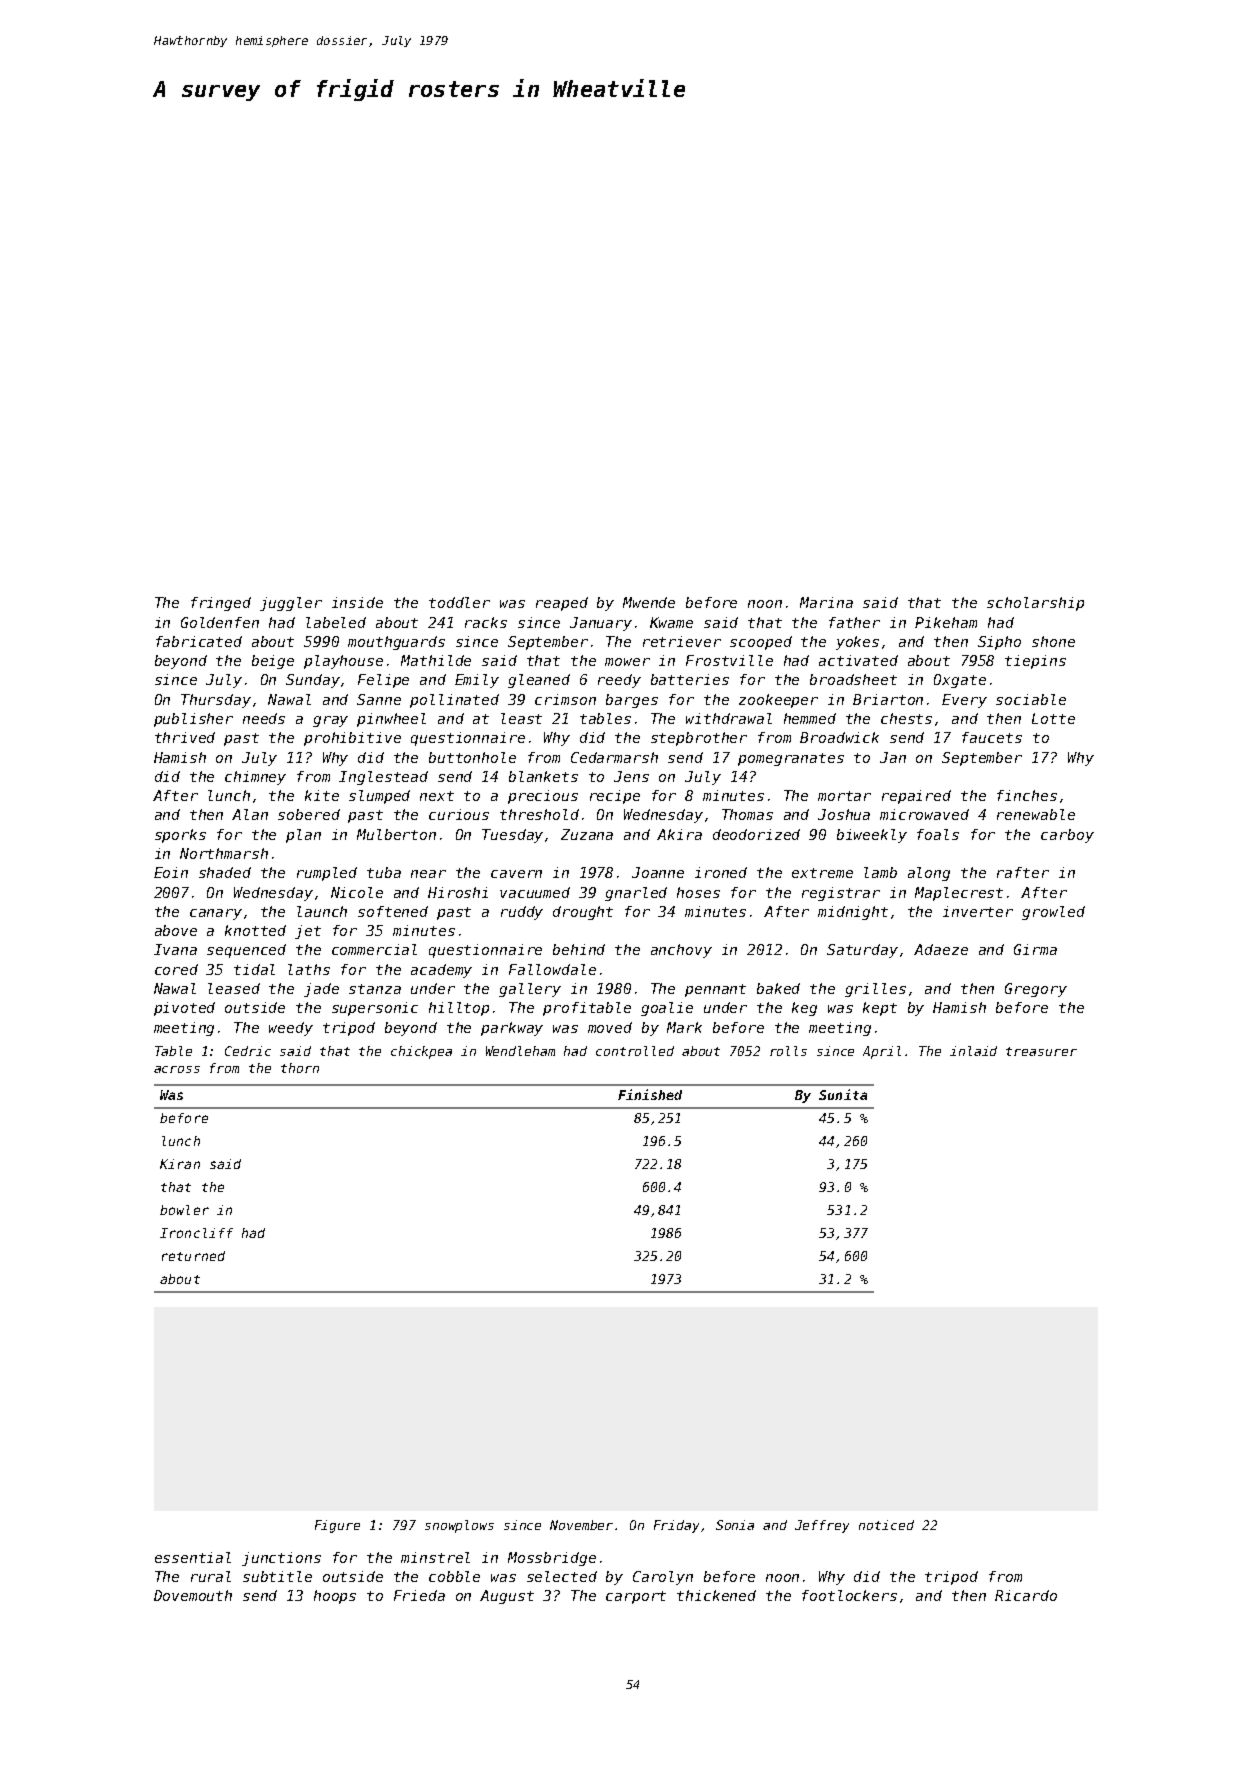  I want to click on thrived, so click(185, 737).
